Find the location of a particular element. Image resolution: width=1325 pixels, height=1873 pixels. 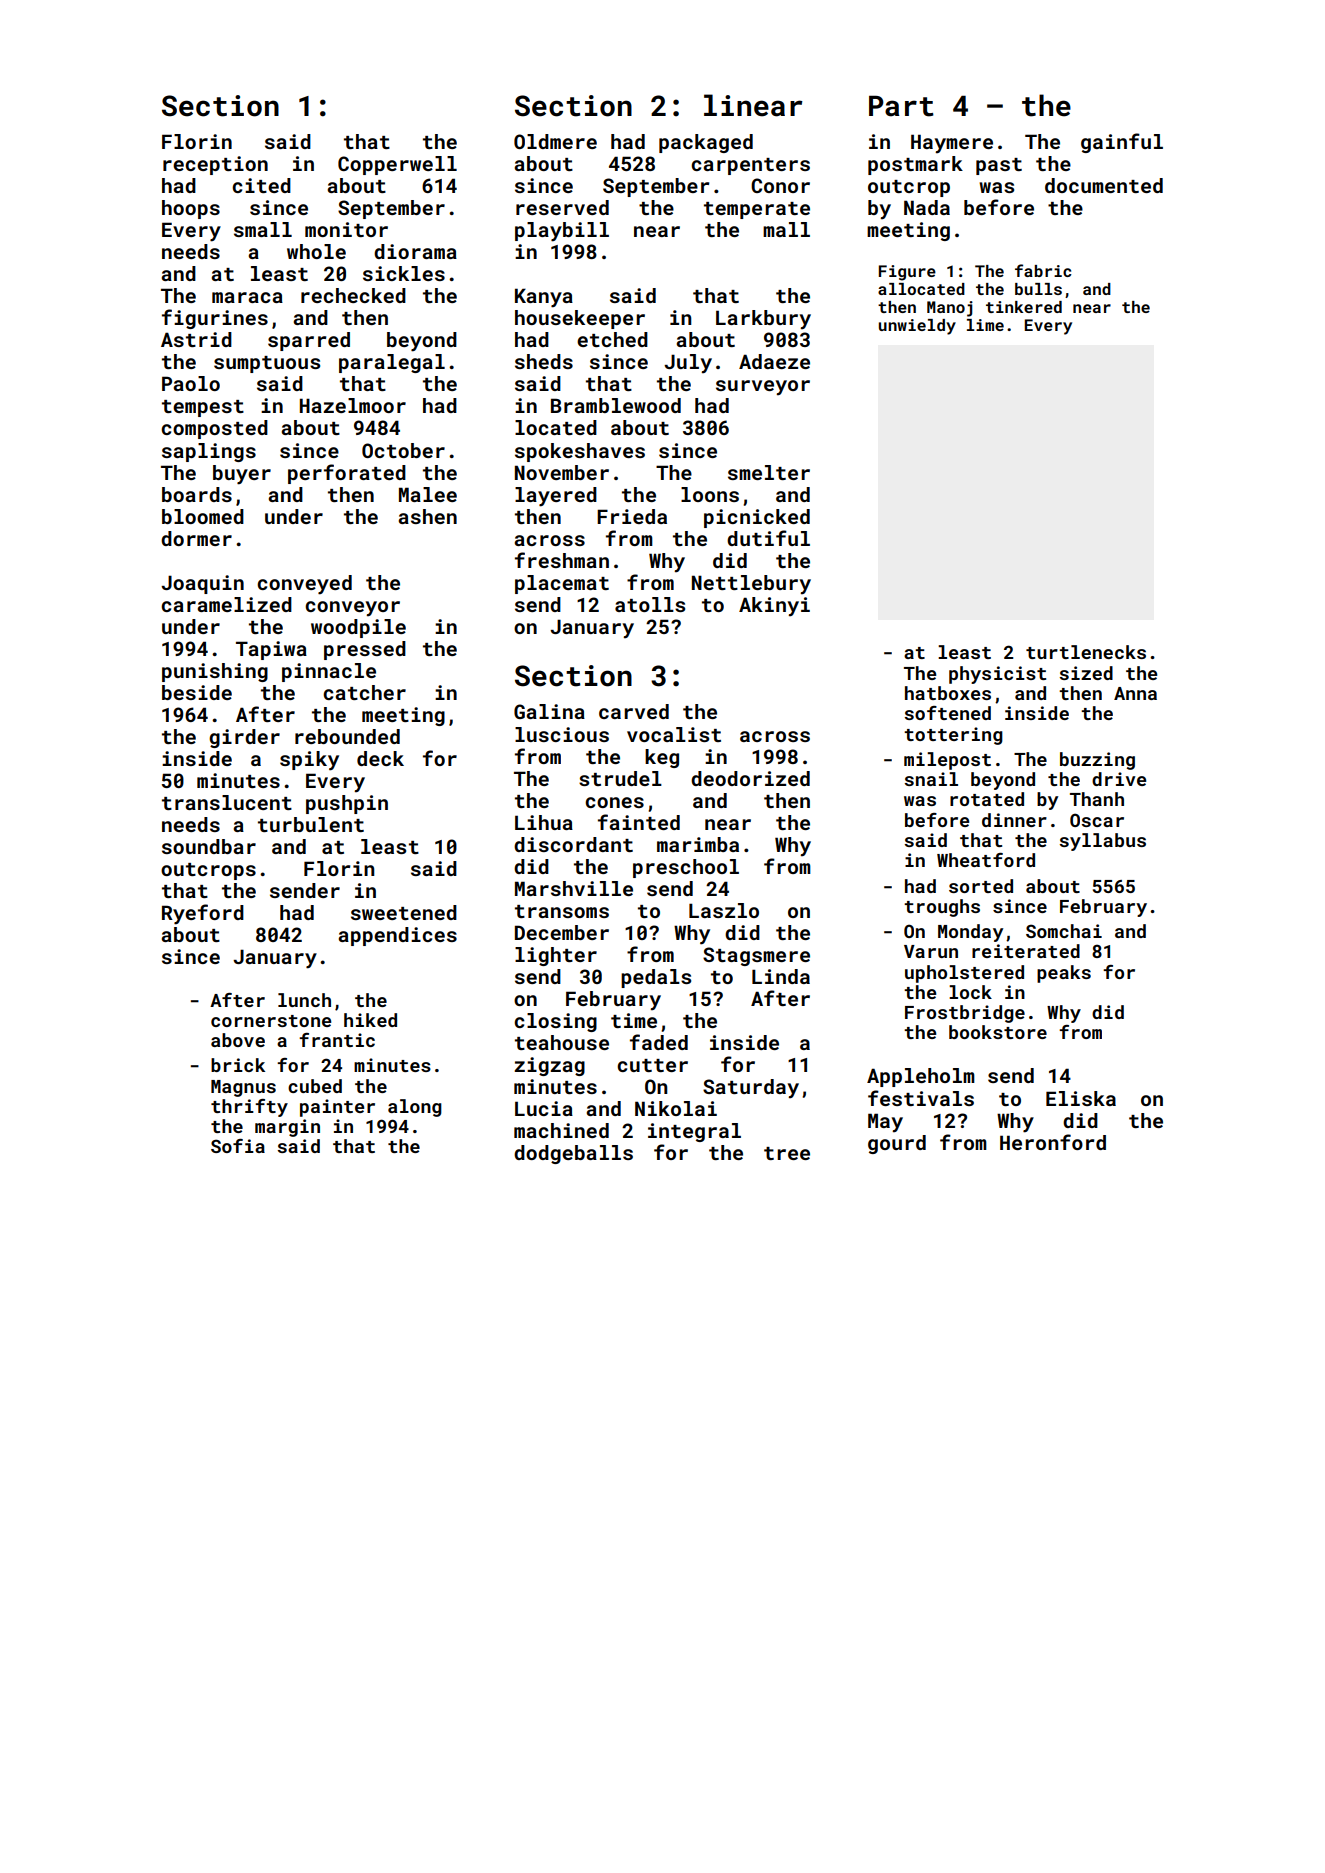

deodorized is located at coordinates (750, 778).
